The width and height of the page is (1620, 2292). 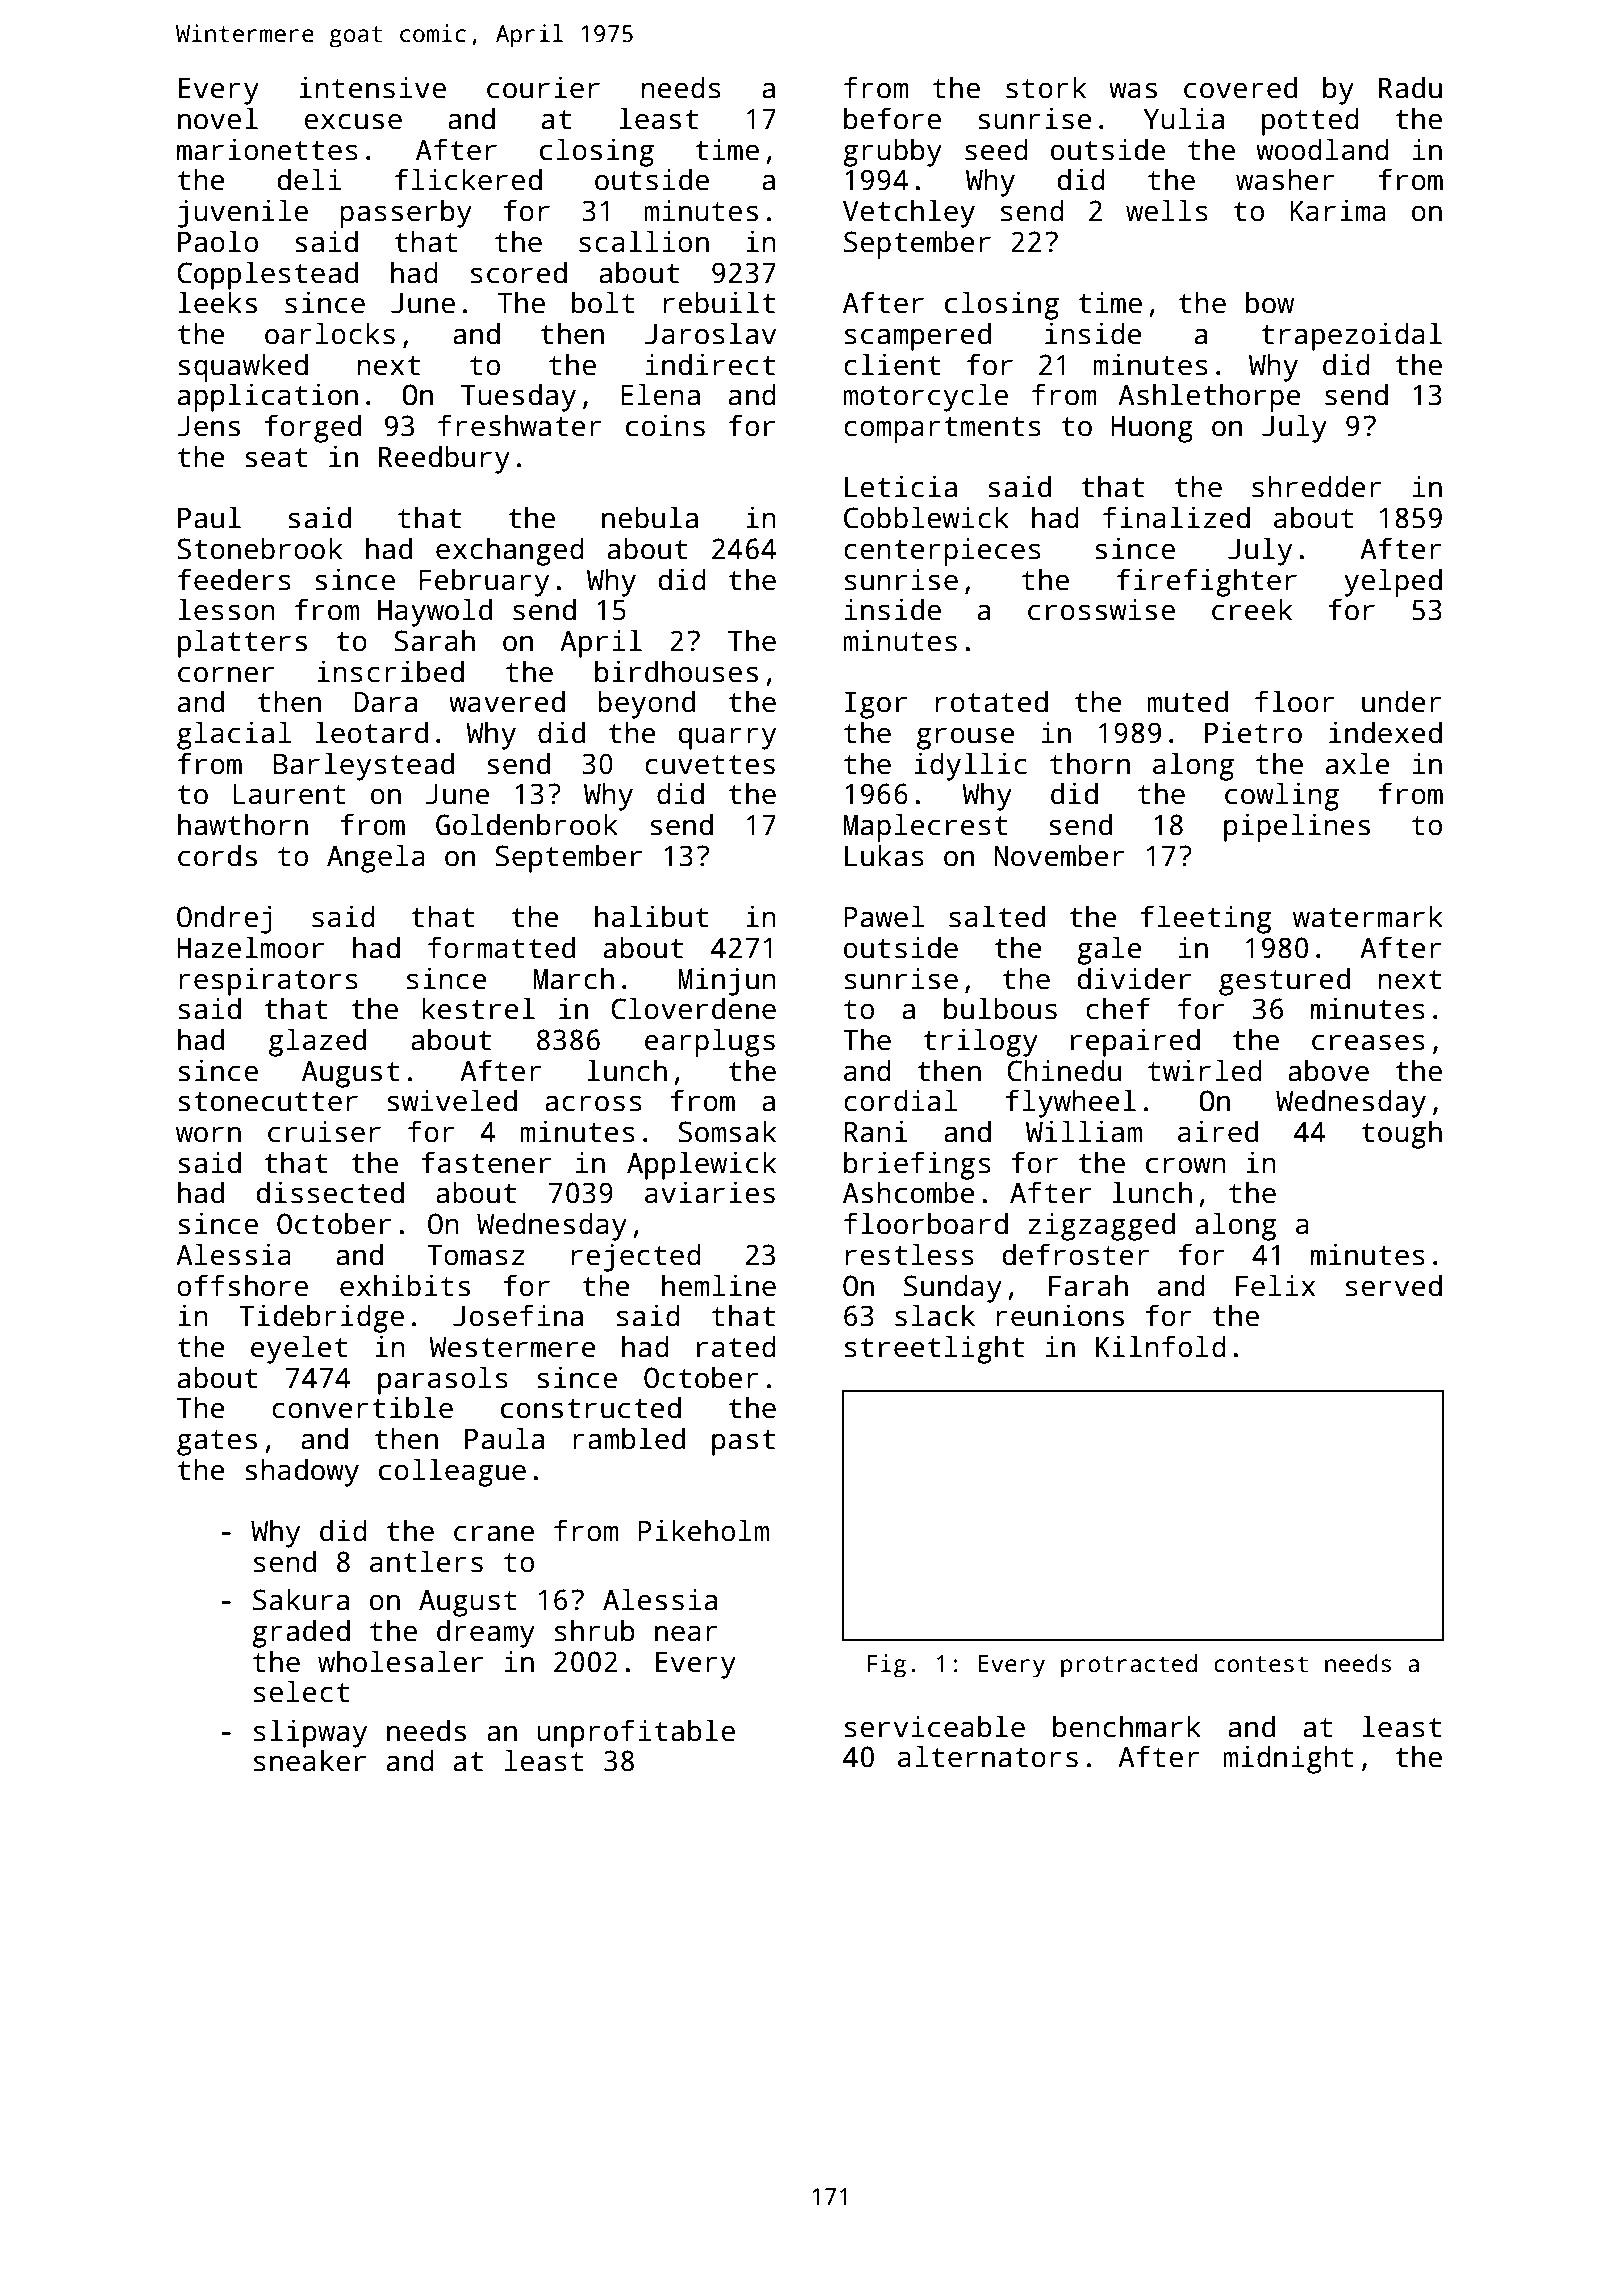 What do you see at coordinates (636, 1733) in the page?
I see `unprofitable` at bounding box center [636, 1733].
